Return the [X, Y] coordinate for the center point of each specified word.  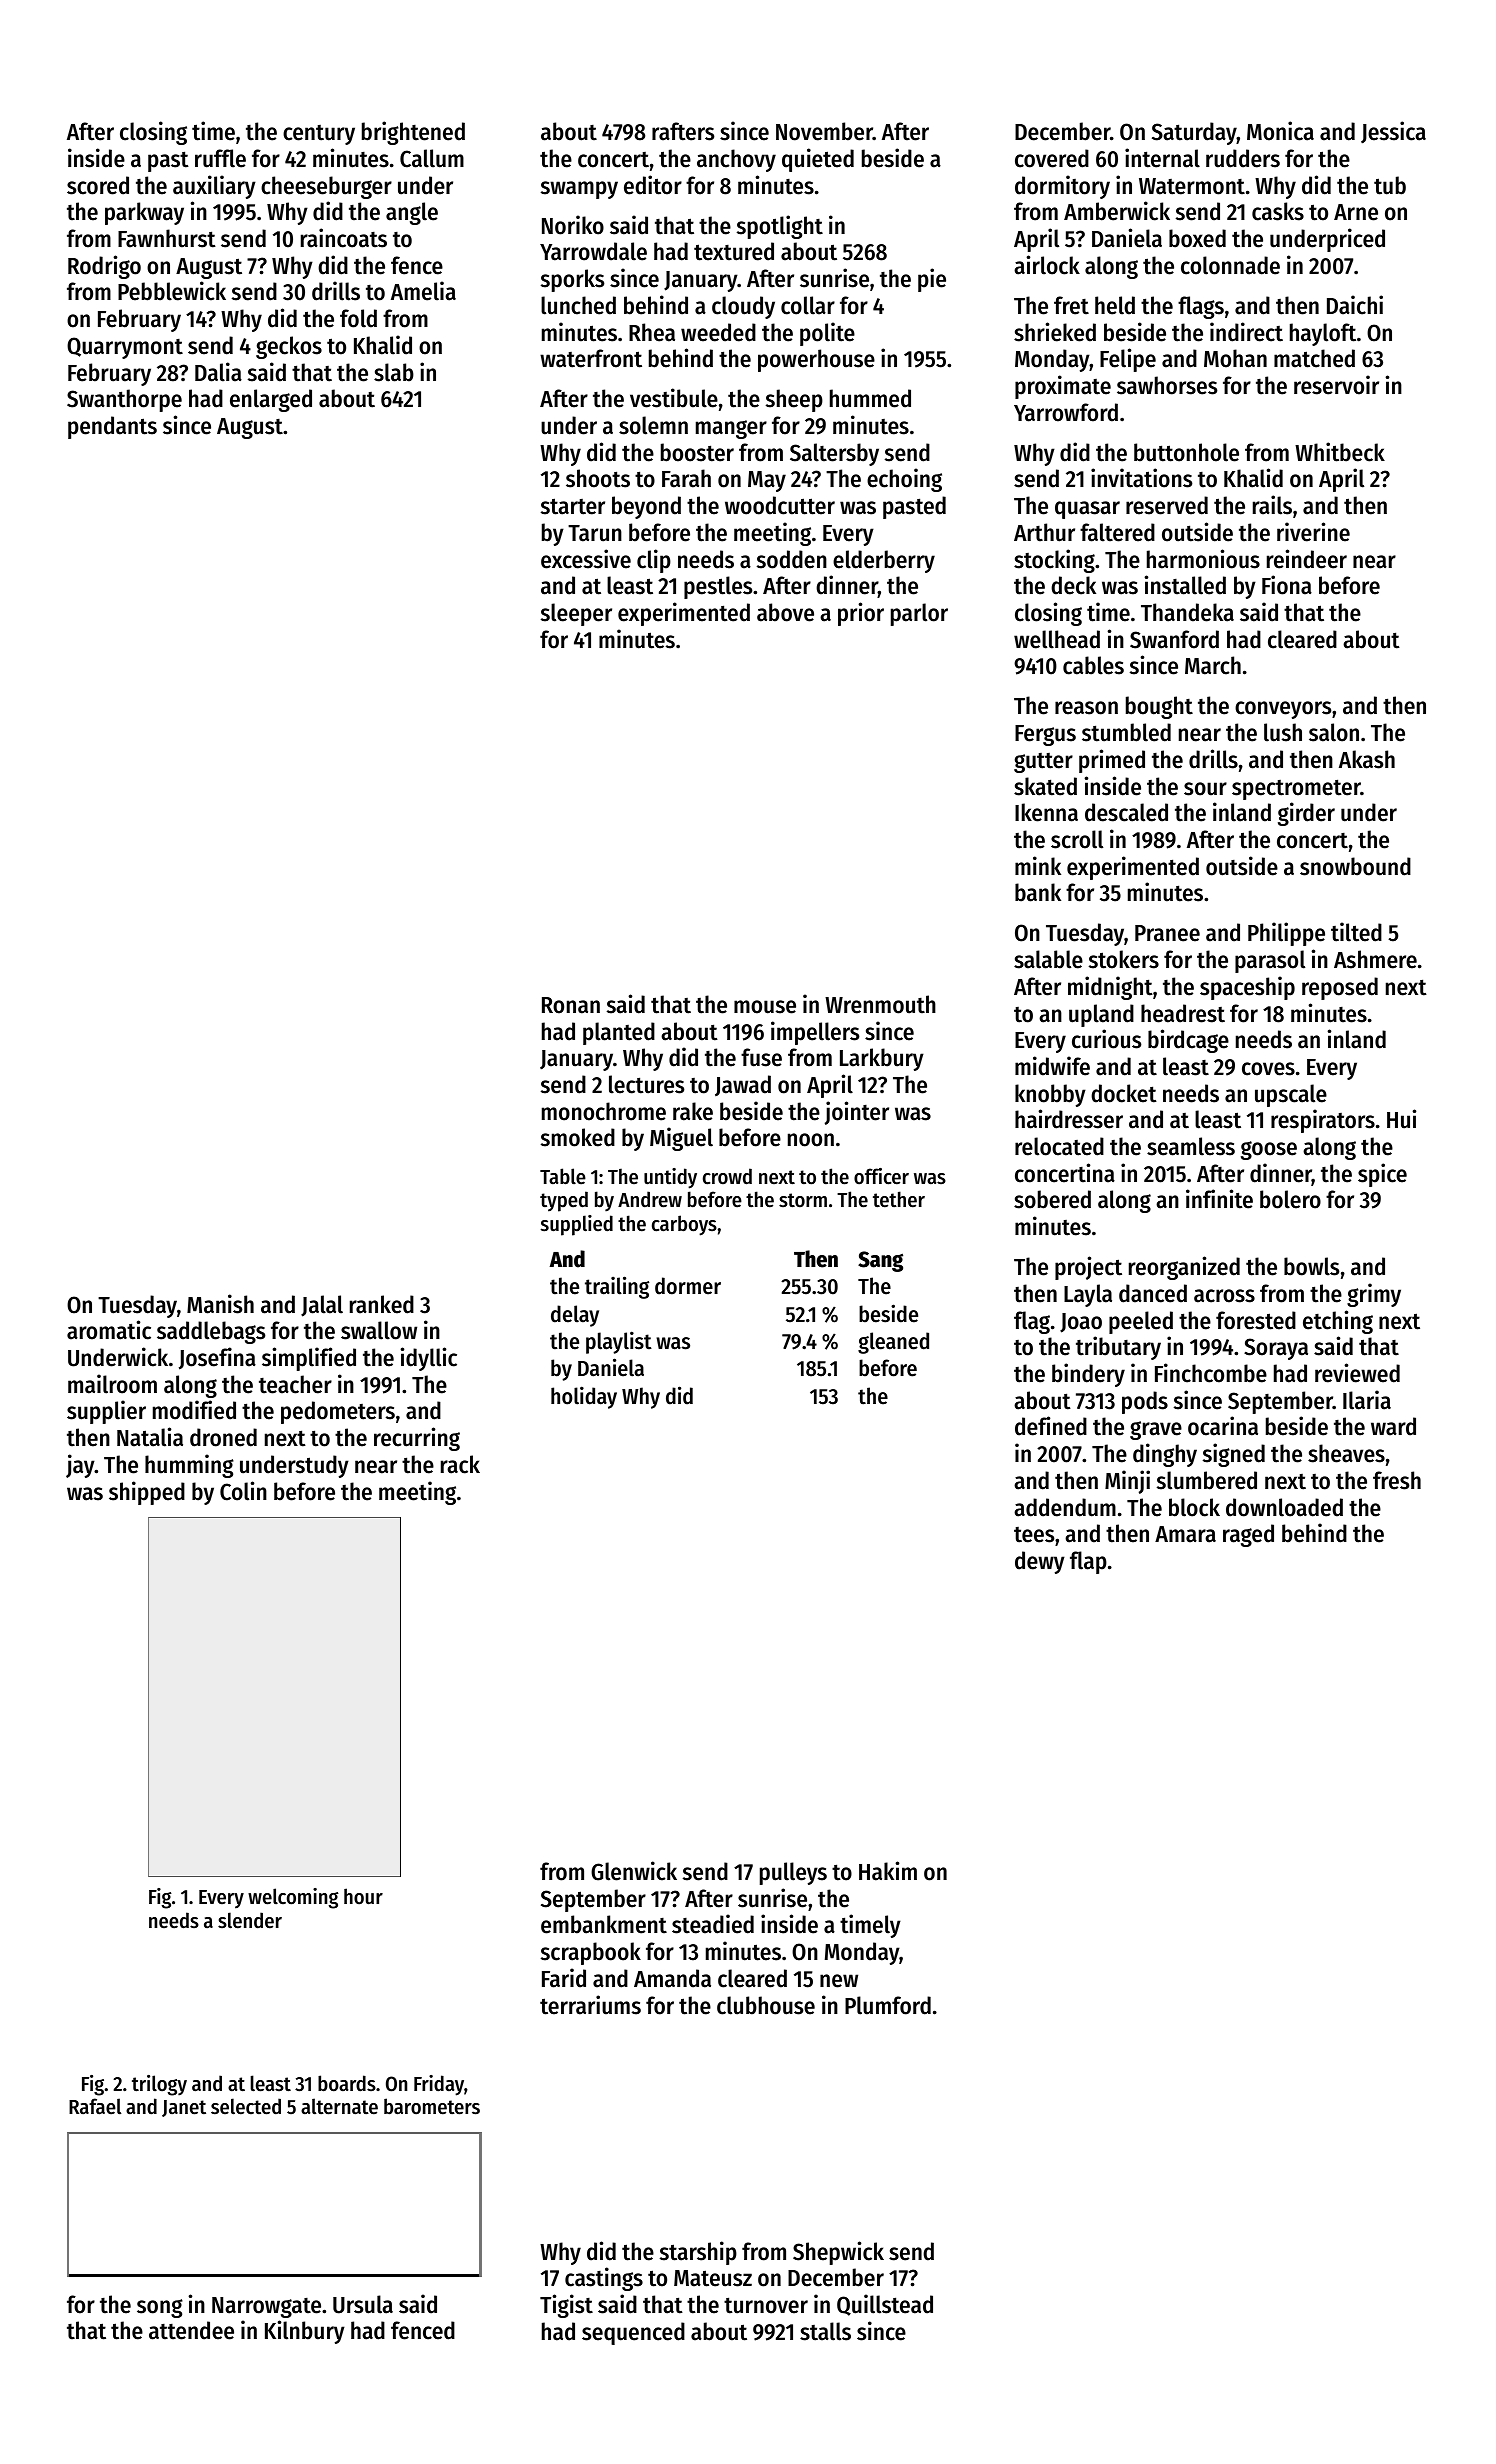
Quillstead [885, 2305]
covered [1052, 158]
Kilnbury [305, 2332]
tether [899, 1199]
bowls [1311, 1266]
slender [250, 1920]
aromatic [109, 1330]
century [319, 135]
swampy [579, 190]
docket [1124, 1093]
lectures [646, 1084]
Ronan [571, 1005]
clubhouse [766, 2005]
